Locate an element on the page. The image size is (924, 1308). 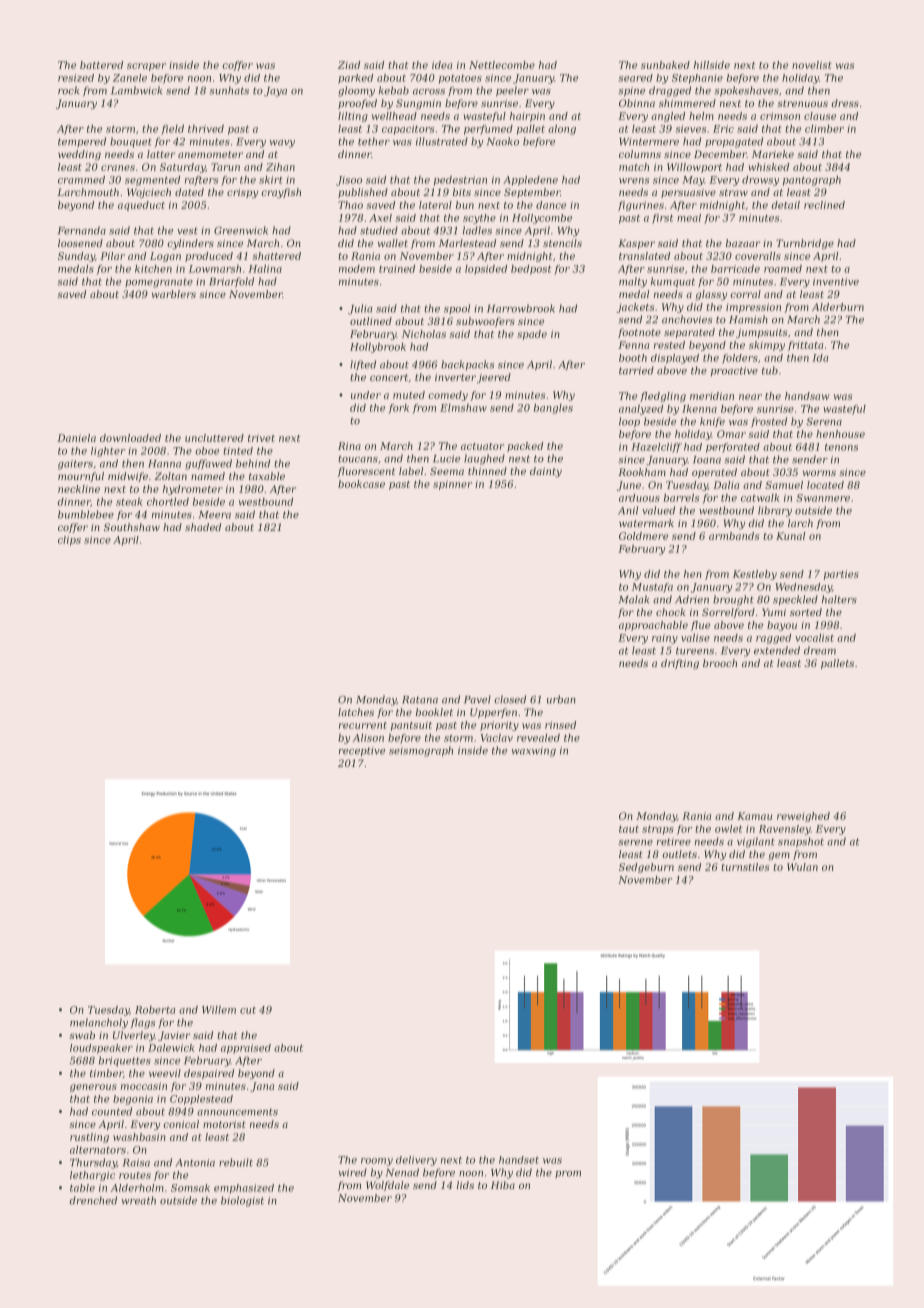
behind is located at coordinates (253, 463).
